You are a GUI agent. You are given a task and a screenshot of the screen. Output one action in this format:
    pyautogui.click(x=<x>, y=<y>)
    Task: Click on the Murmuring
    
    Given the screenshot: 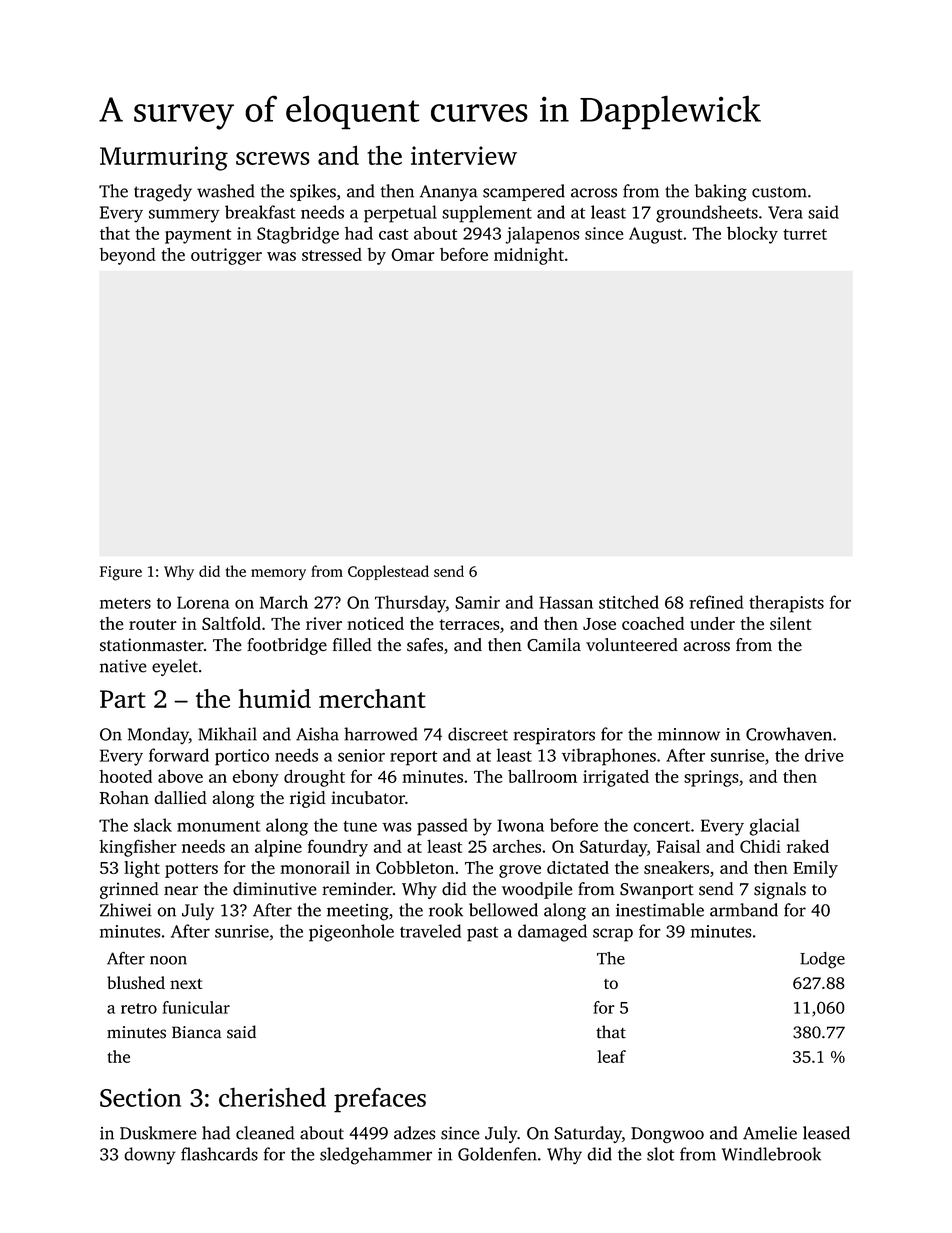 What is the action you would take?
    pyautogui.click(x=164, y=158)
